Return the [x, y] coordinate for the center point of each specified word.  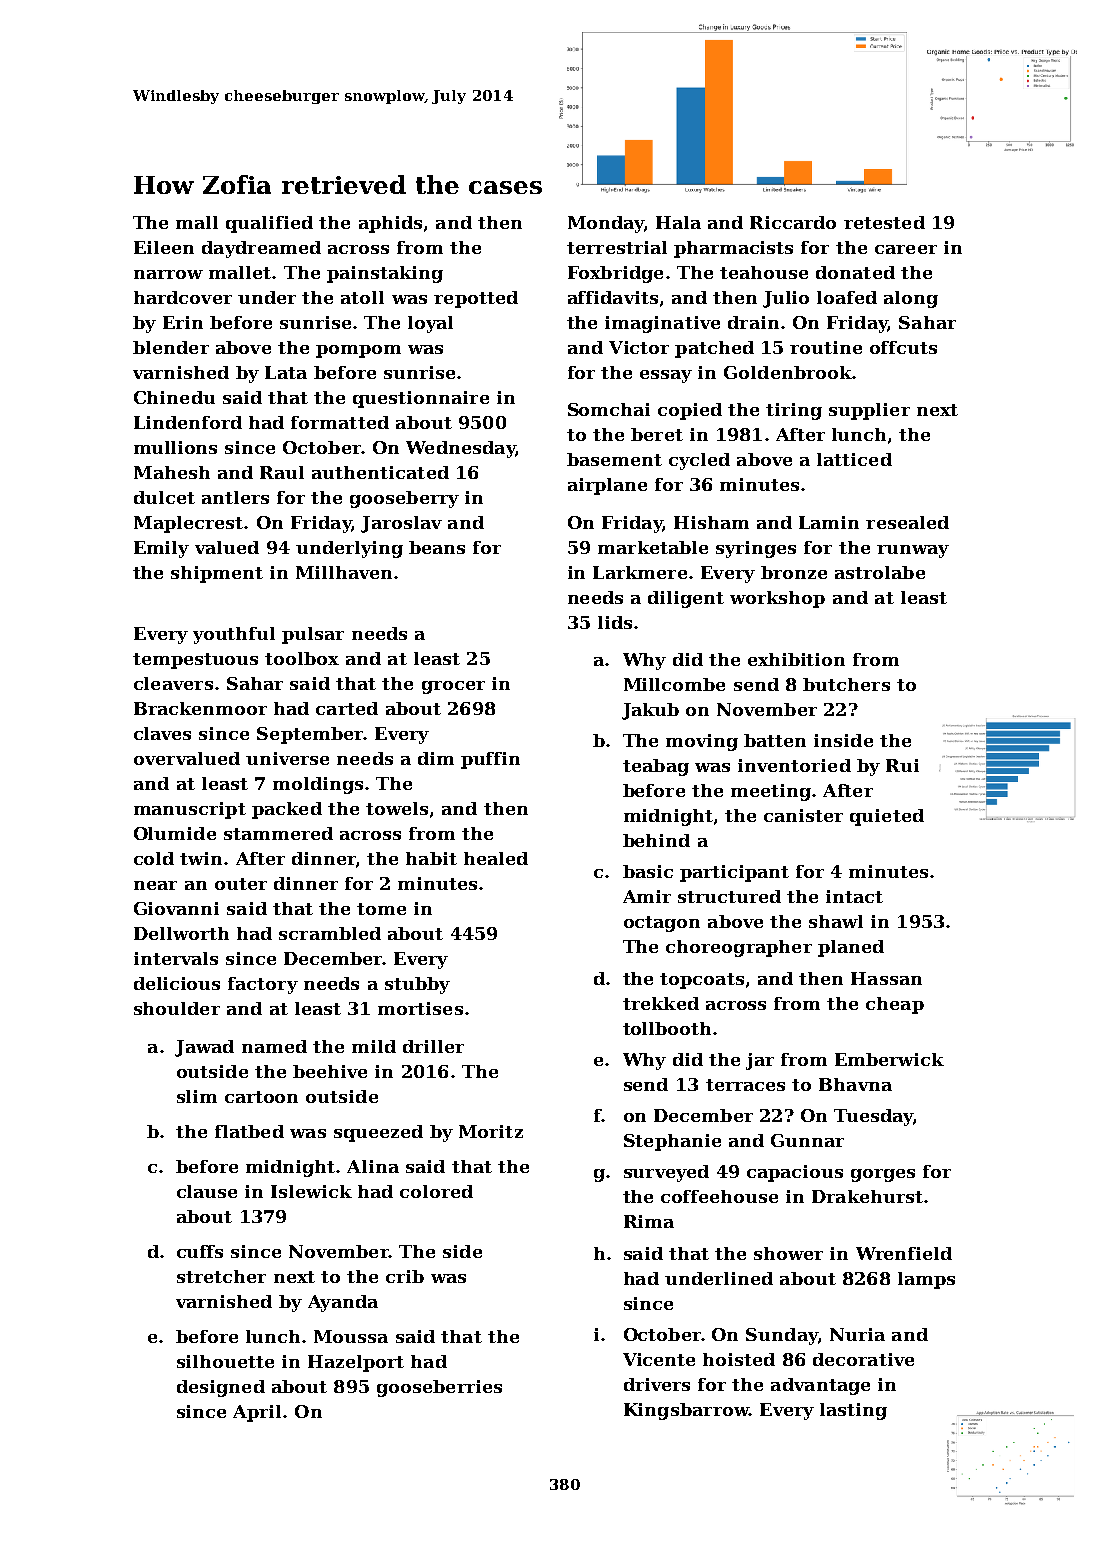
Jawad [204, 1048]
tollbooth [667, 1028]
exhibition [796, 659]
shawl [836, 921]
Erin [183, 322]
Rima [649, 1221]
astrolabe [880, 572]
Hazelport [356, 1363]
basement [614, 459]
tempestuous [195, 661]
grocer [453, 687]
